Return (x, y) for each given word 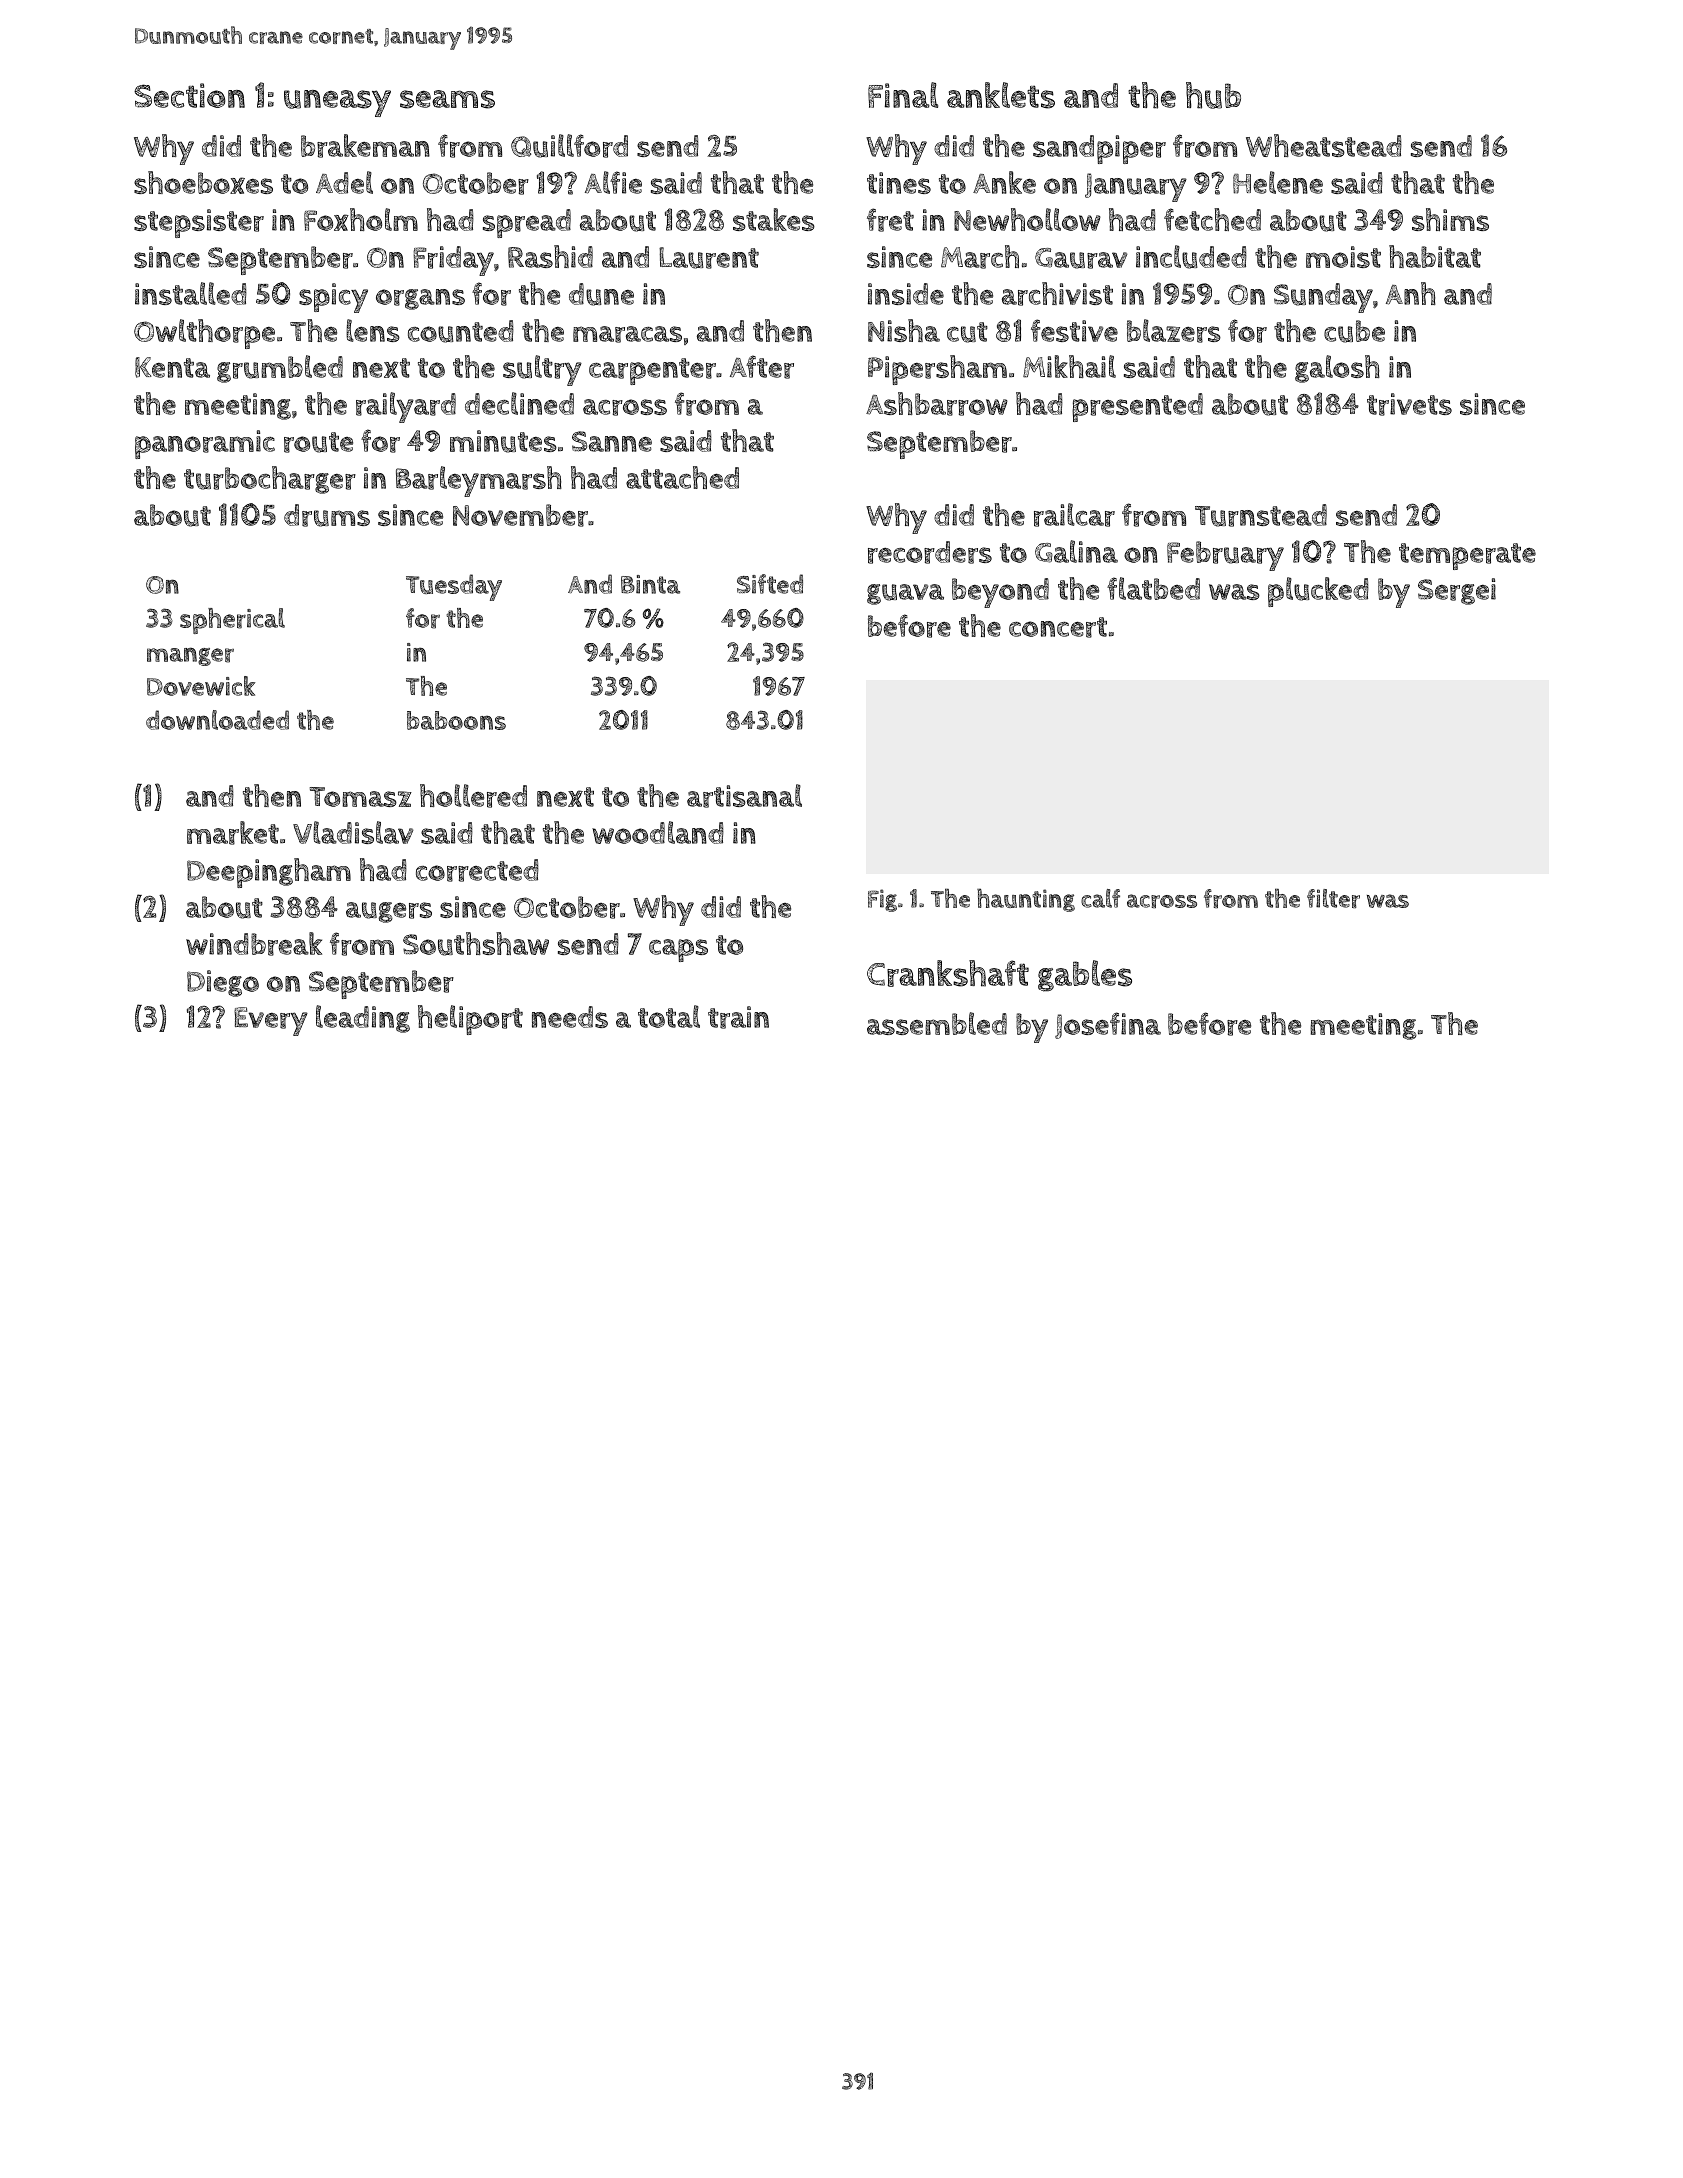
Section (189, 95)
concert (1058, 627)
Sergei (1457, 591)
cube (1354, 331)
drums (327, 515)
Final (903, 95)
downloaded (217, 720)
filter (1333, 898)
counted (461, 331)
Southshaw (476, 944)
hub (1213, 95)
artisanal (744, 796)
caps (678, 950)
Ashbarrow (937, 404)
